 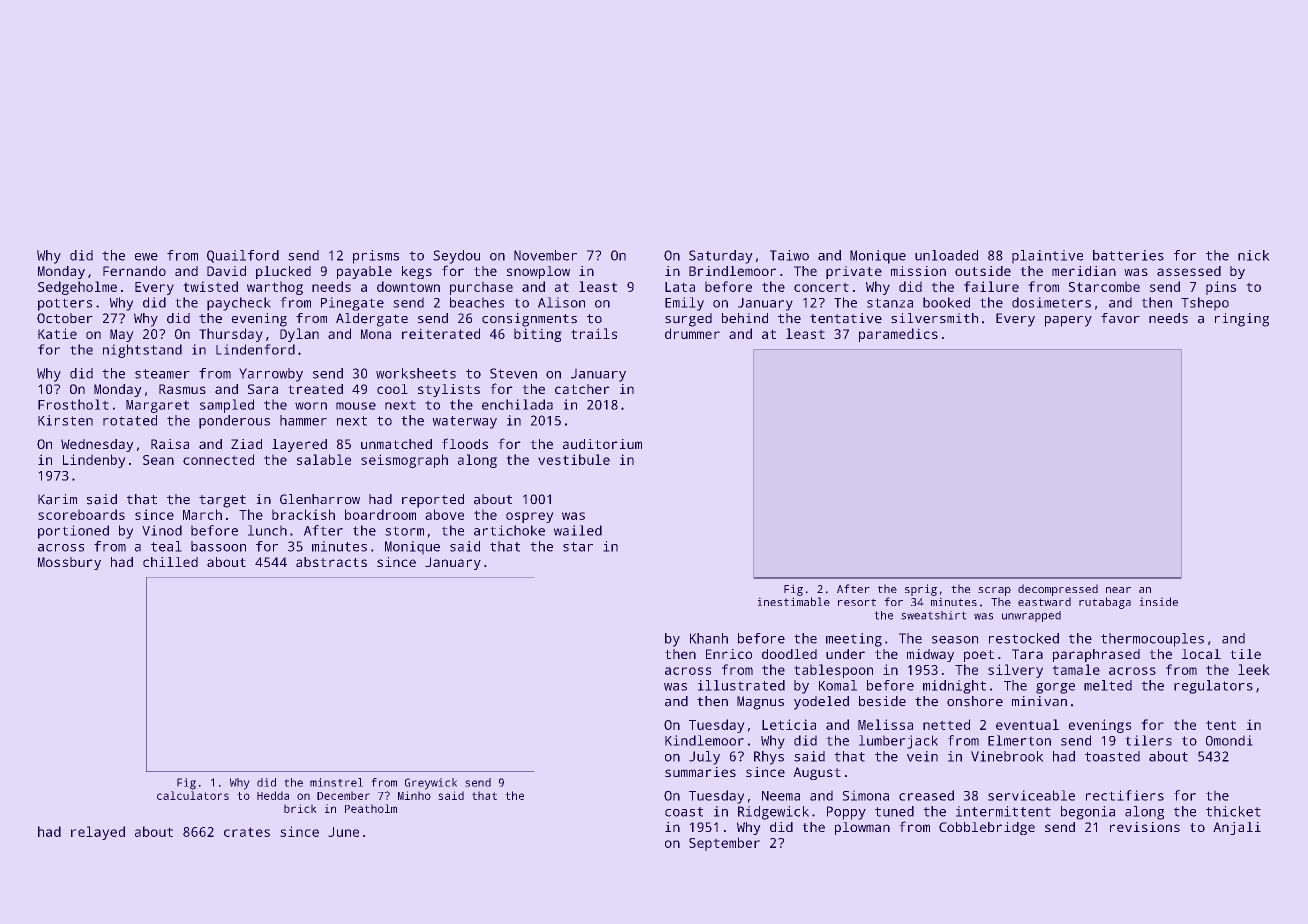 What do you see at coordinates (838, 685) in the page?
I see `Komal` at bounding box center [838, 685].
